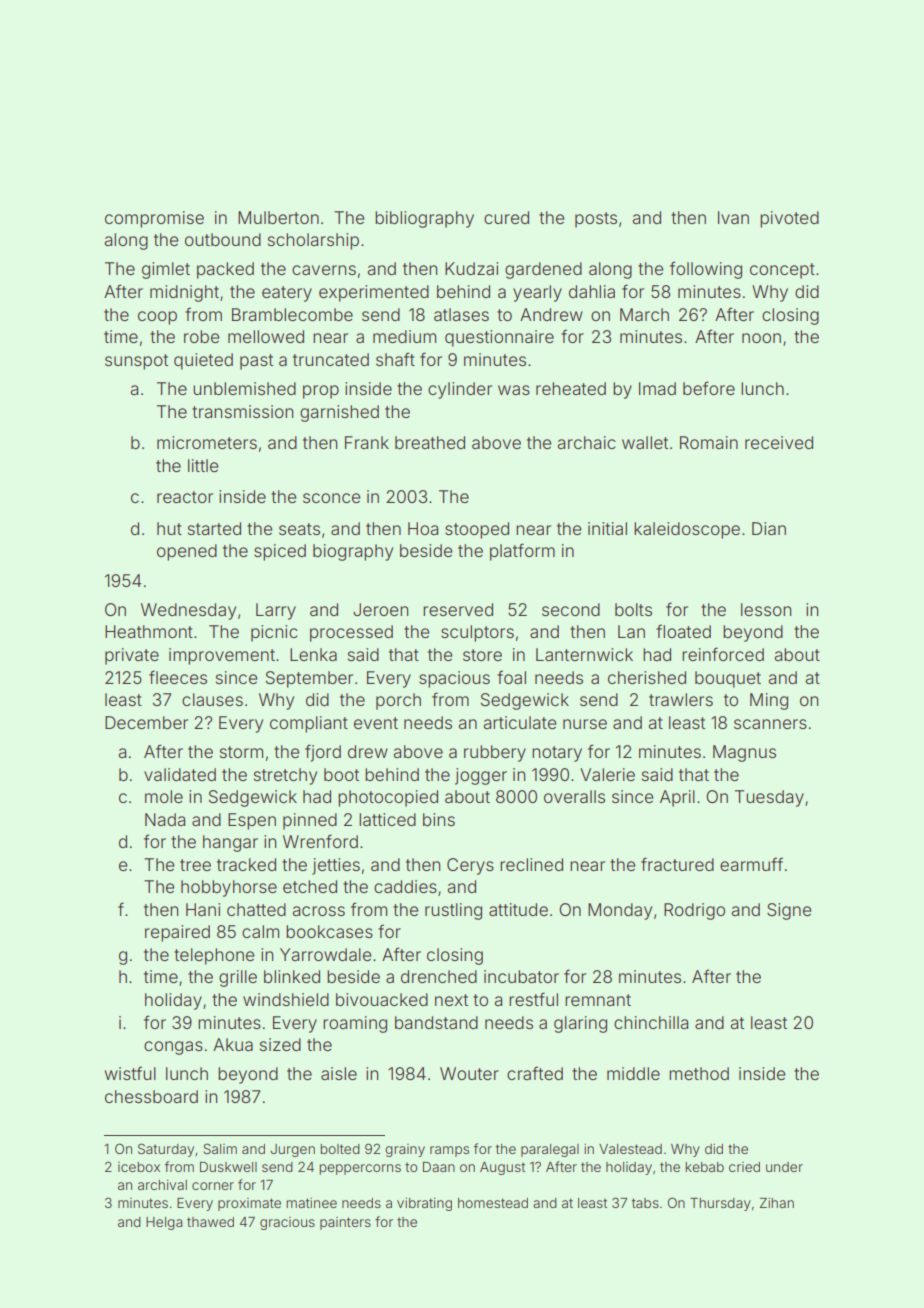  I want to click on Zihan, so click(777, 1203).
